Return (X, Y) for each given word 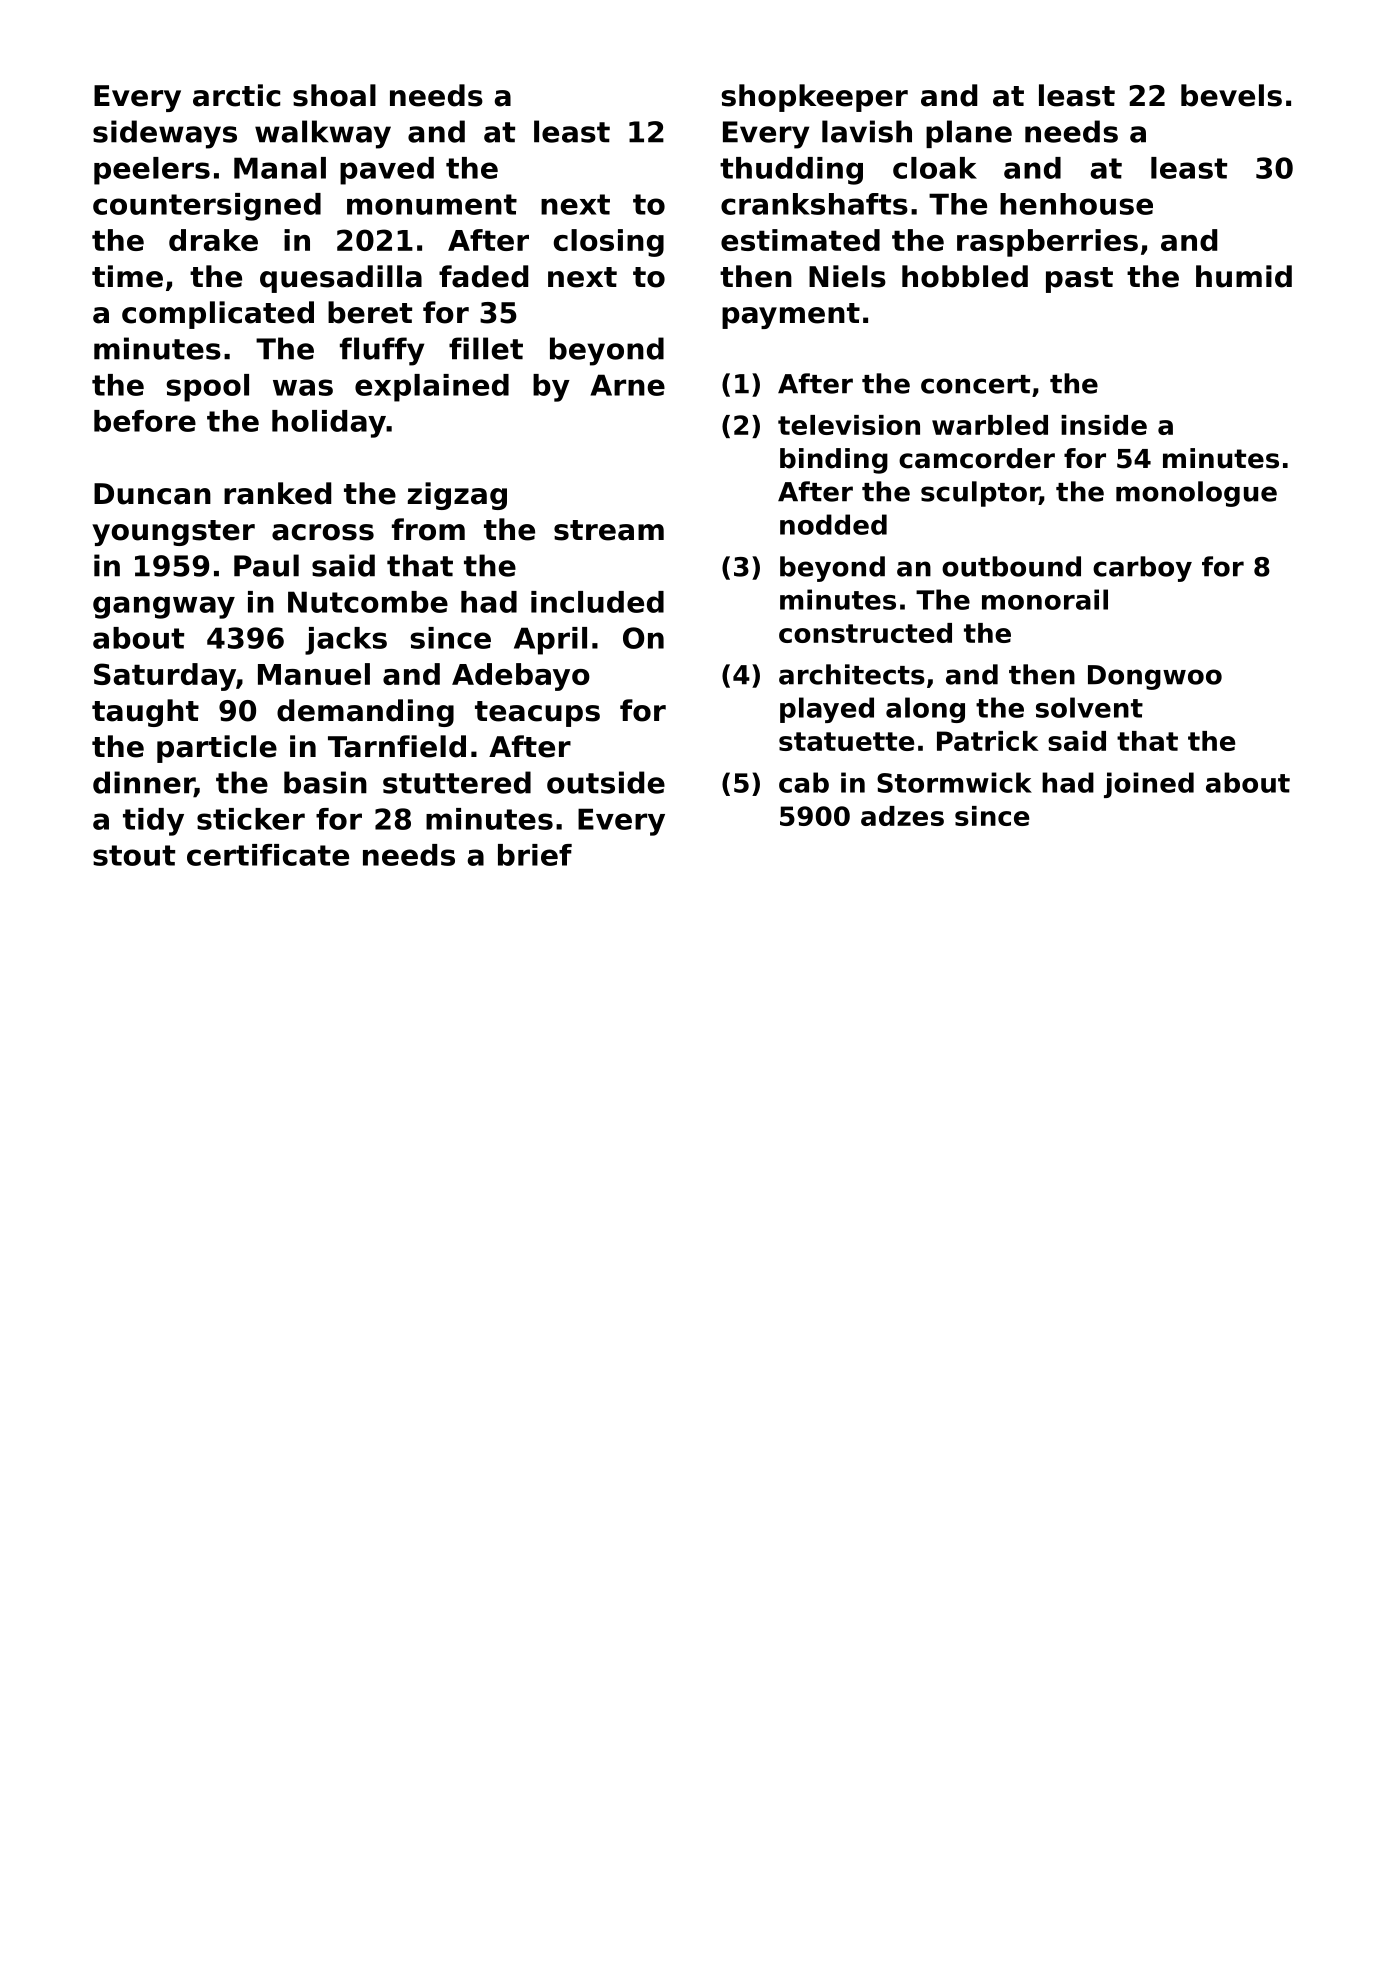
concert (975, 384)
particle (217, 749)
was (303, 387)
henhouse (1076, 204)
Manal (280, 168)
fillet (486, 348)
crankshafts (814, 204)
